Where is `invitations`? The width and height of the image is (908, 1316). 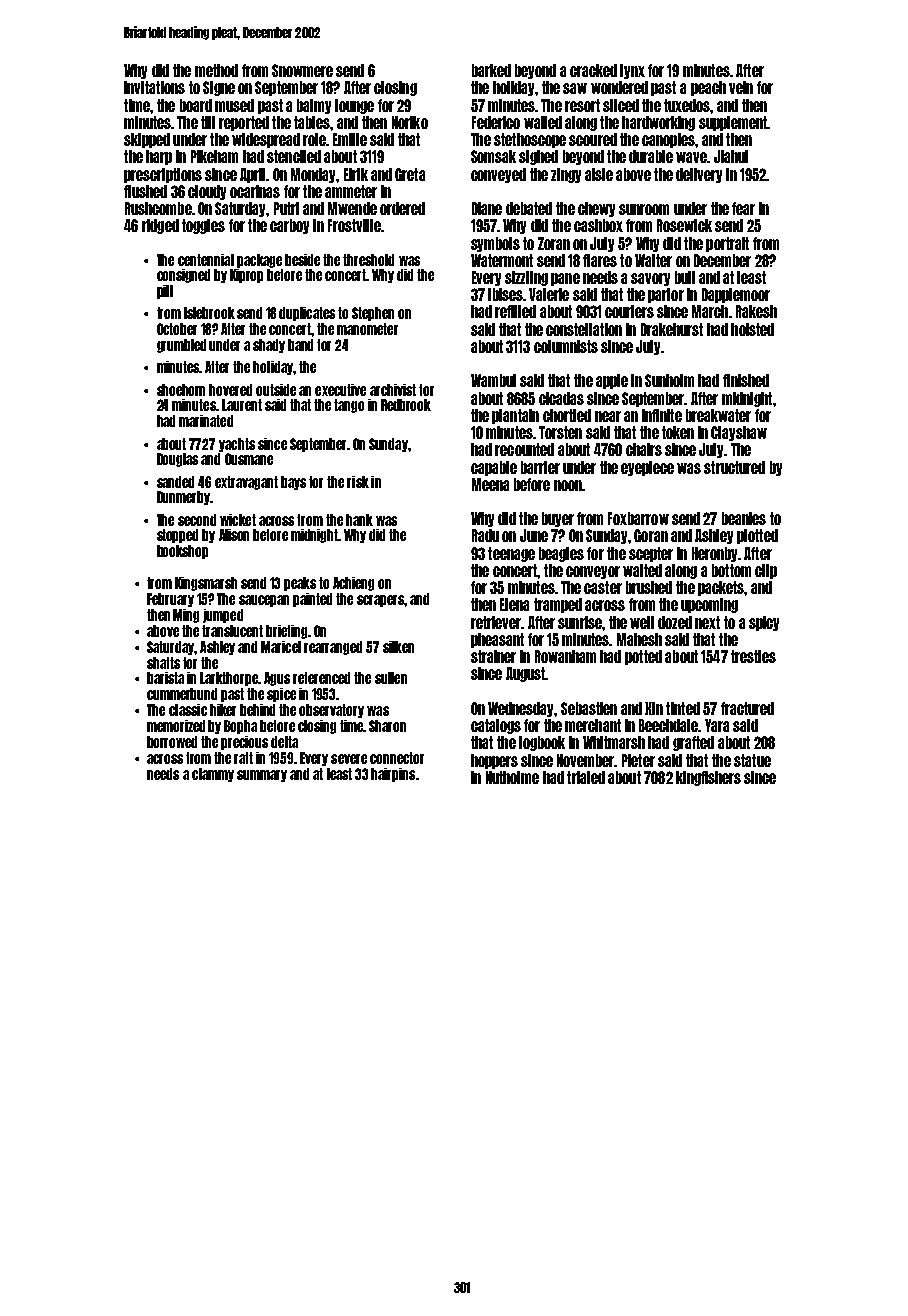 invitations is located at coordinates (154, 87).
